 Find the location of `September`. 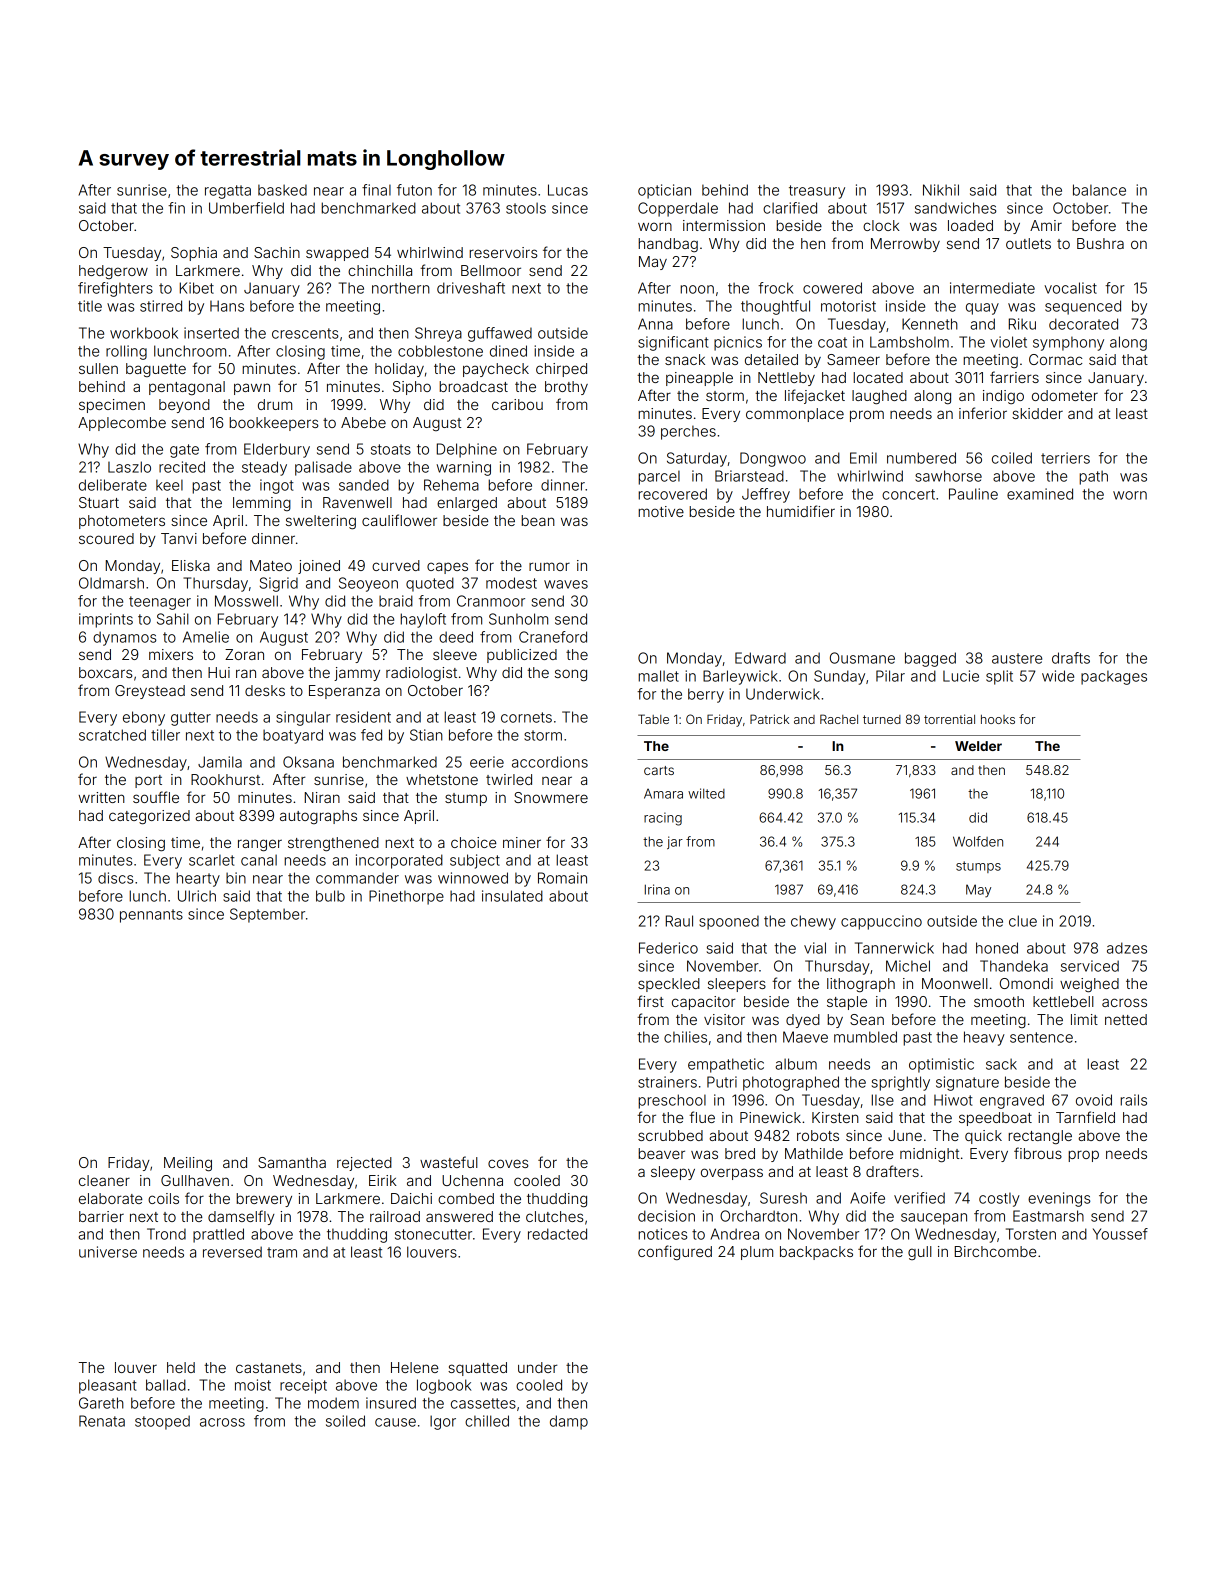

September is located at coordinates (267, 915).
